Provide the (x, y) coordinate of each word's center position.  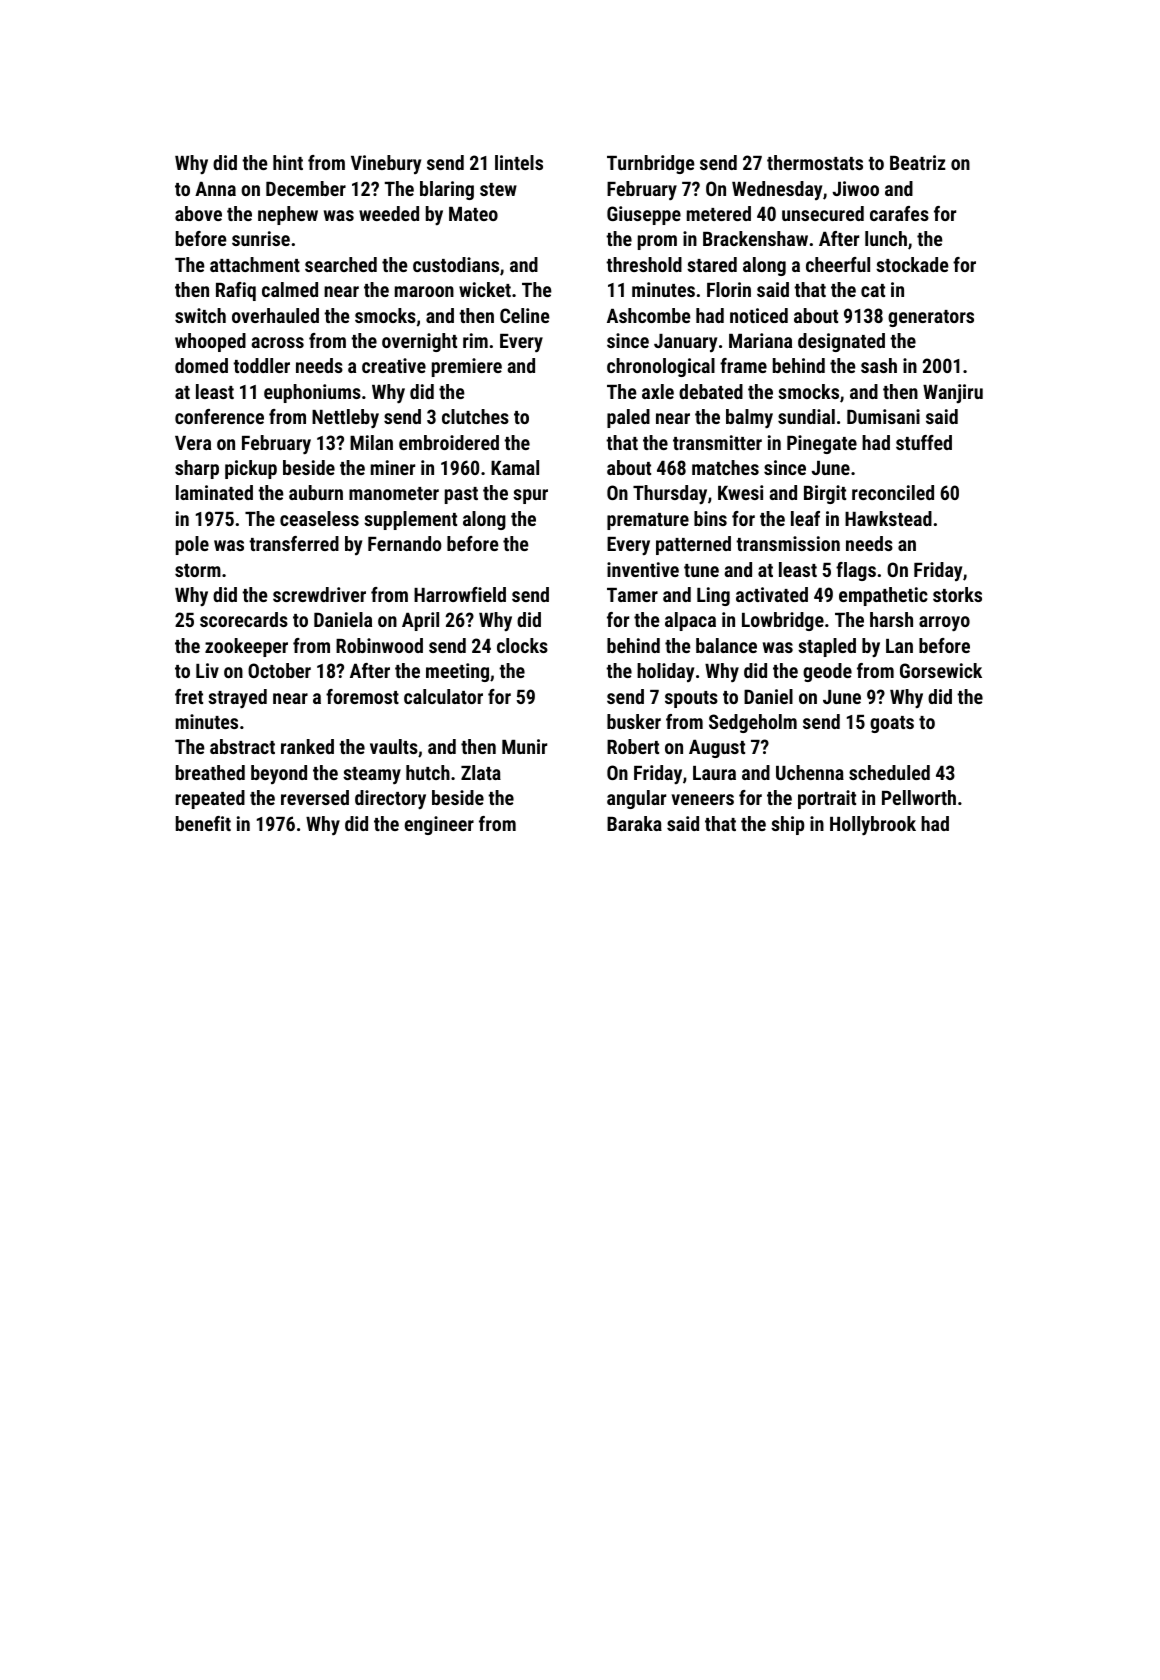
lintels (519, 162)
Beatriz (918, 162)
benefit (203, 823)
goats (892, 724)
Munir (524, 746)
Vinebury (386, 164)
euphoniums (312, 393)
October (279, 670)
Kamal (515, 467)
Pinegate (822, 444)
